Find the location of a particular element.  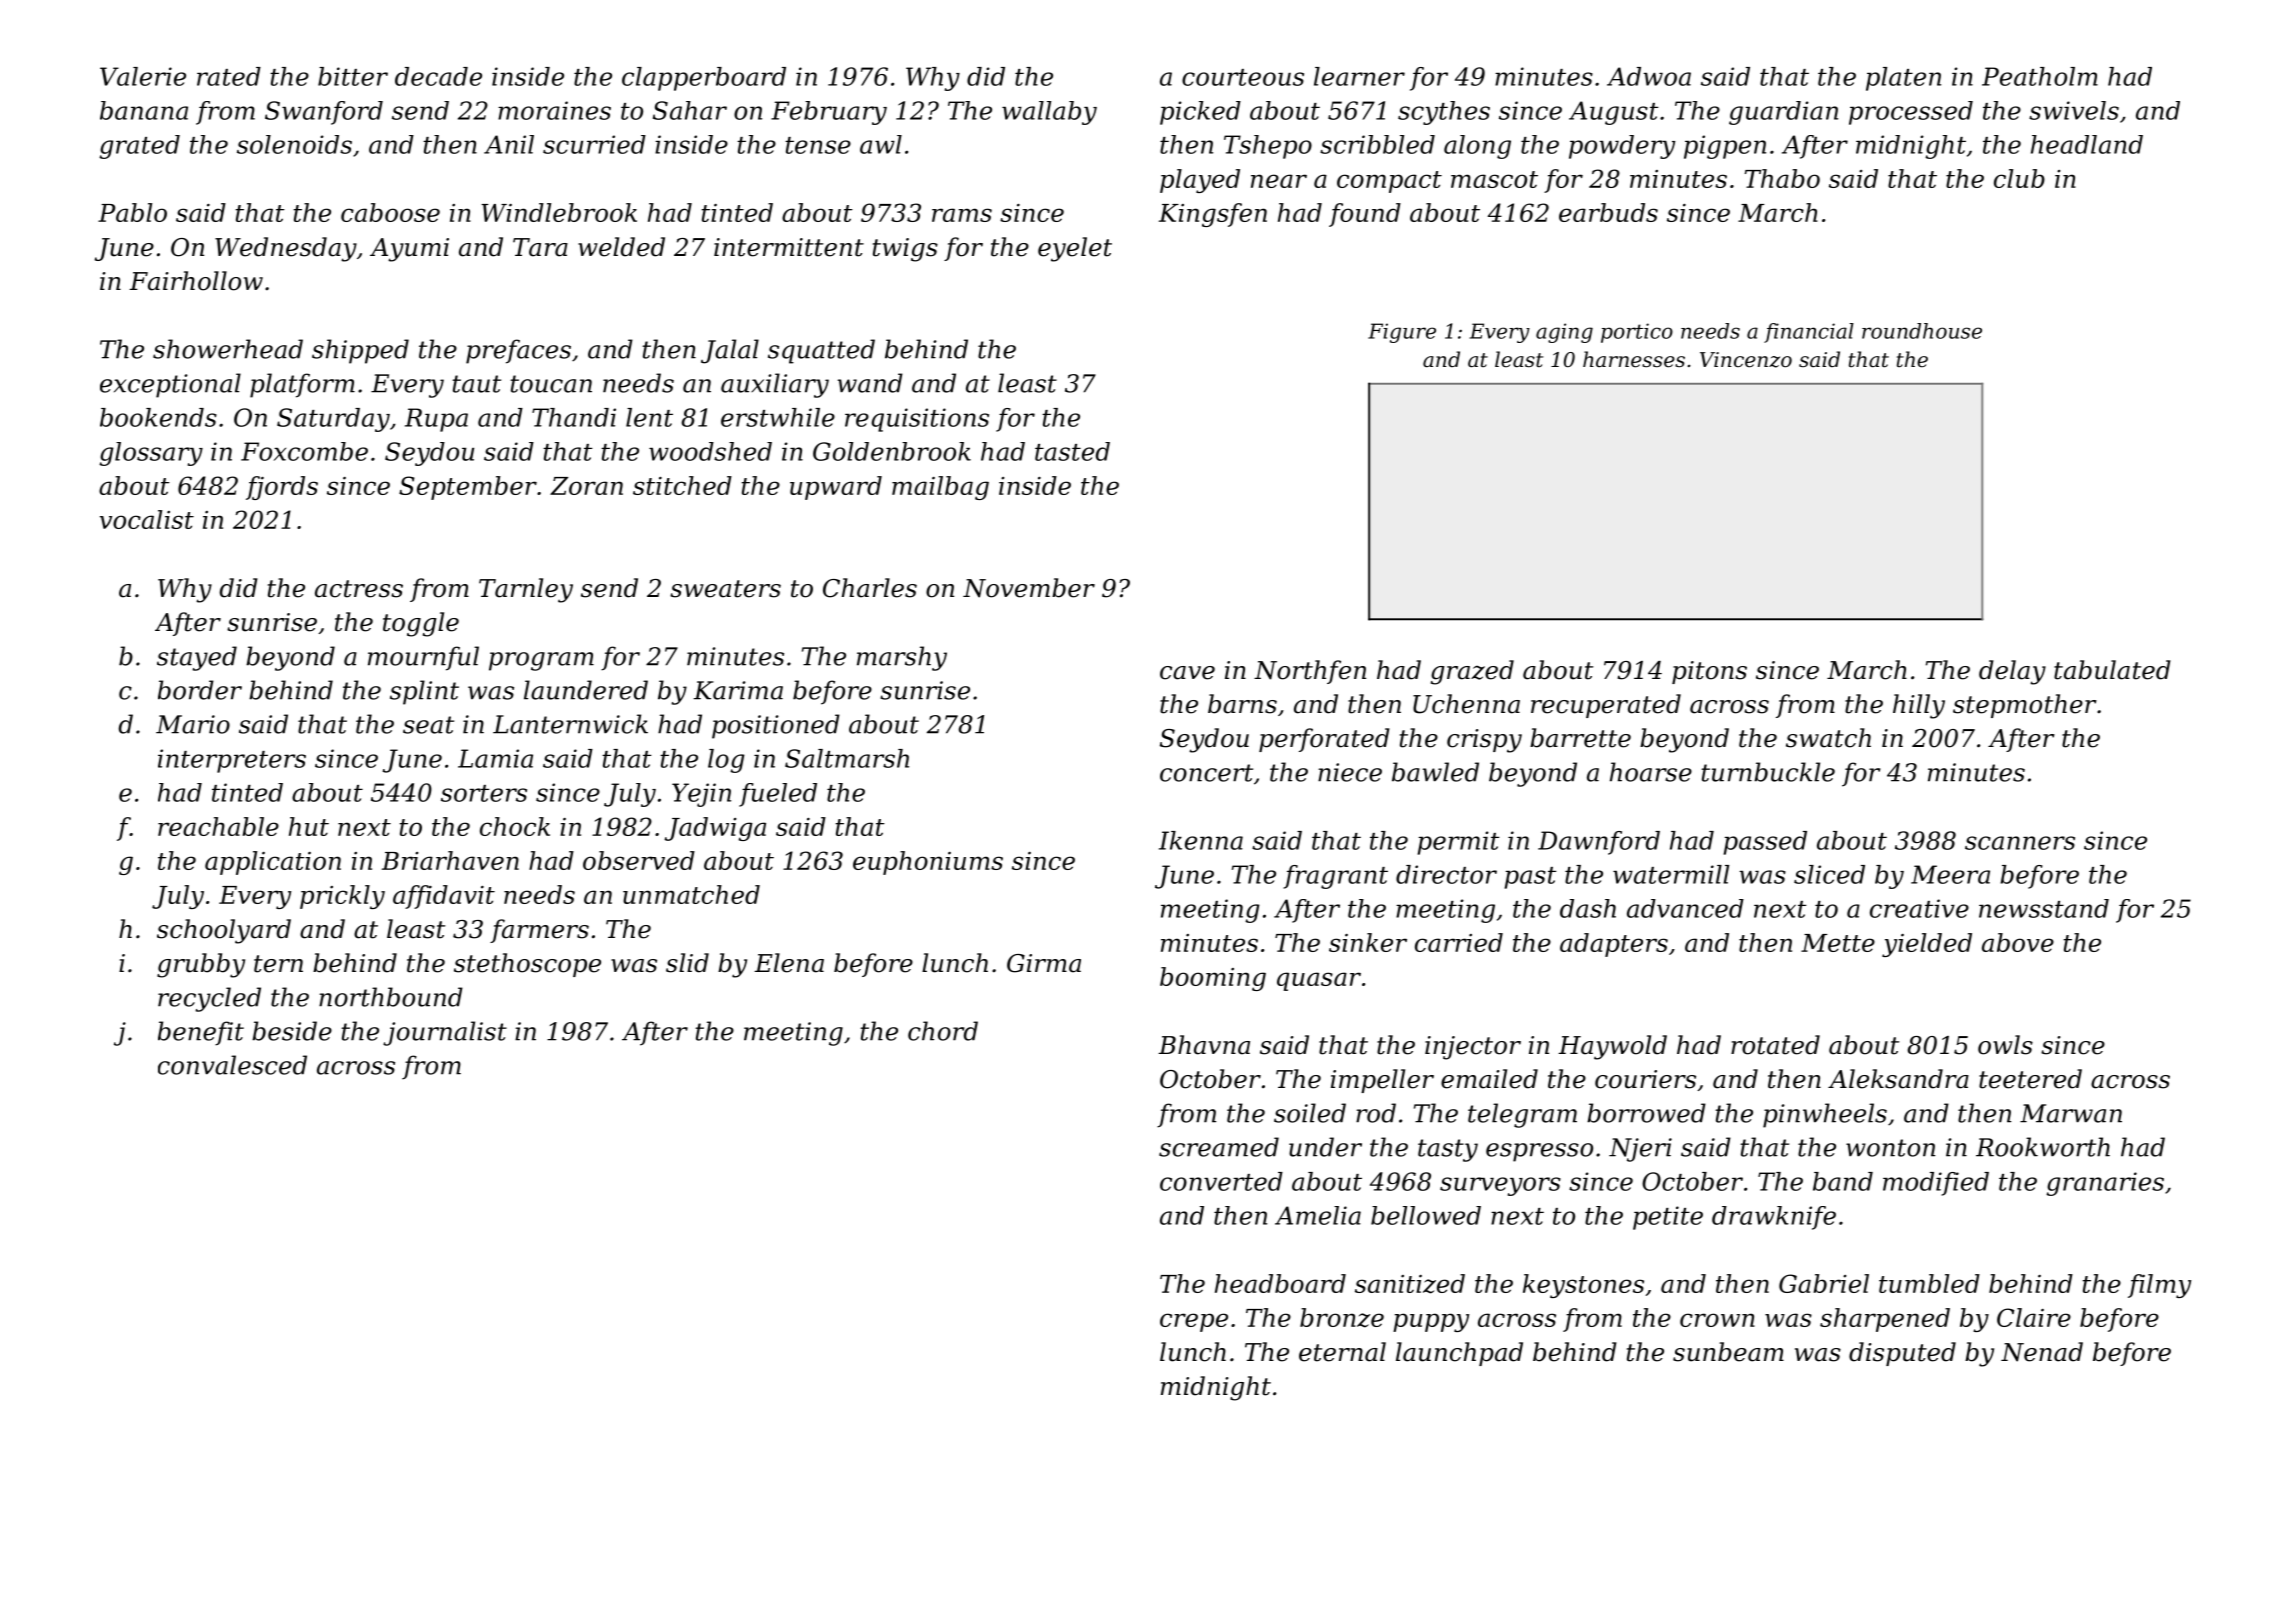

crepe is located at coordinates (1194, 1322).
